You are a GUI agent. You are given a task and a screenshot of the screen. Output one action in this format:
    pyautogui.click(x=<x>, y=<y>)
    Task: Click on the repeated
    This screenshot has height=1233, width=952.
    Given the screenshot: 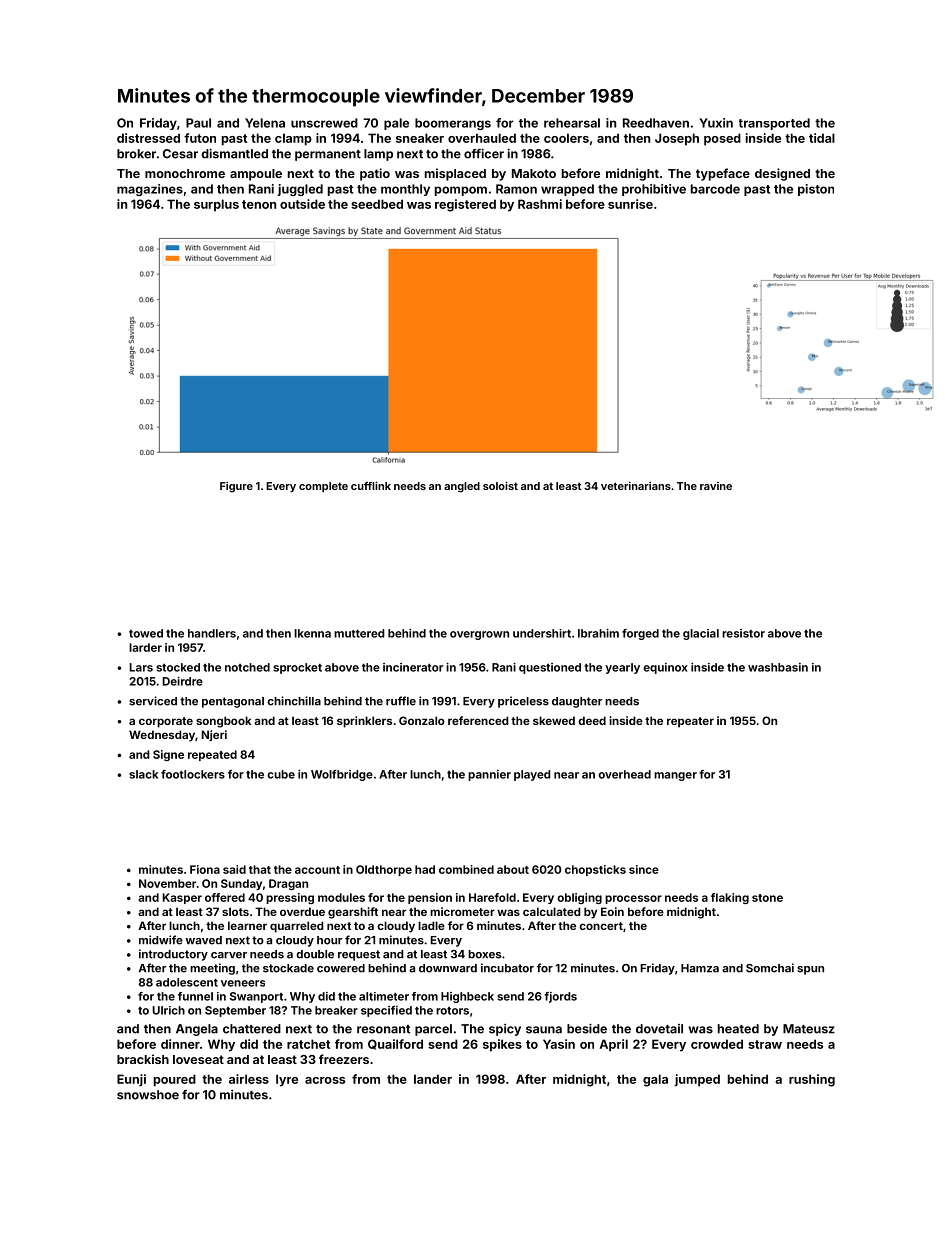 What is the action you would take?
    pyautogui.click(x=212, y=755)
